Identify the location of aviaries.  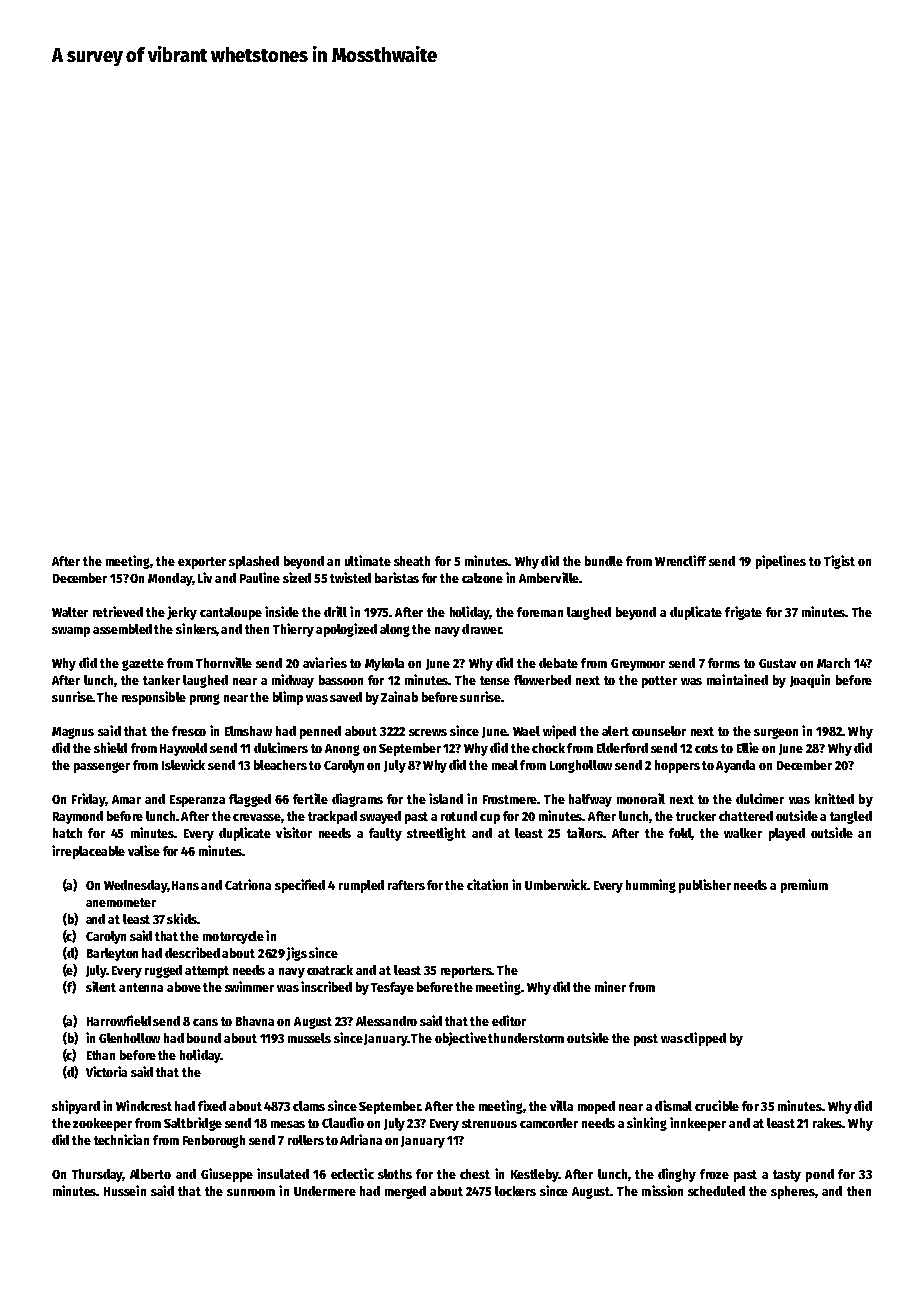
(325, 662).
